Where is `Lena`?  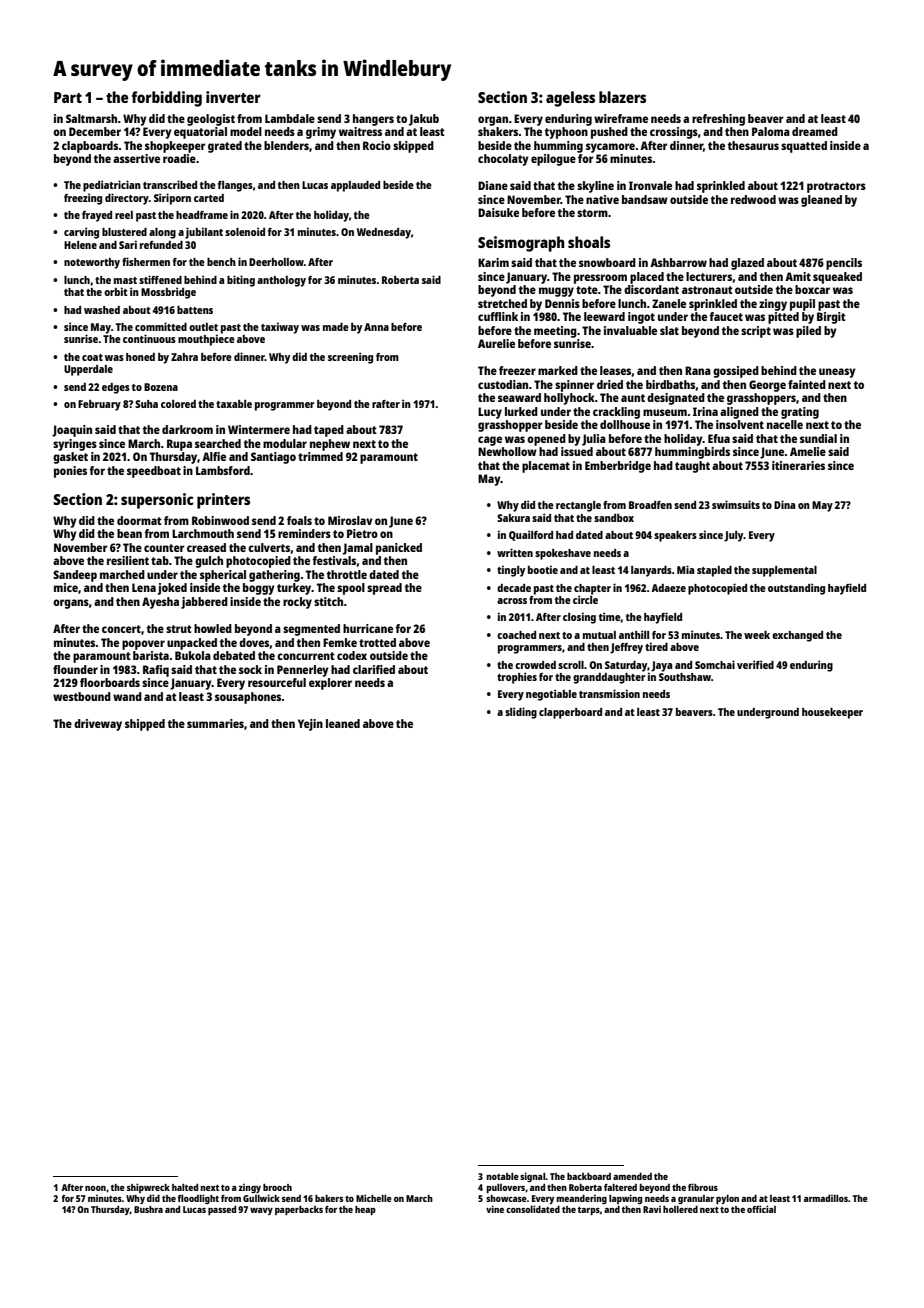 Lena is located at coordinates (144, 587).
